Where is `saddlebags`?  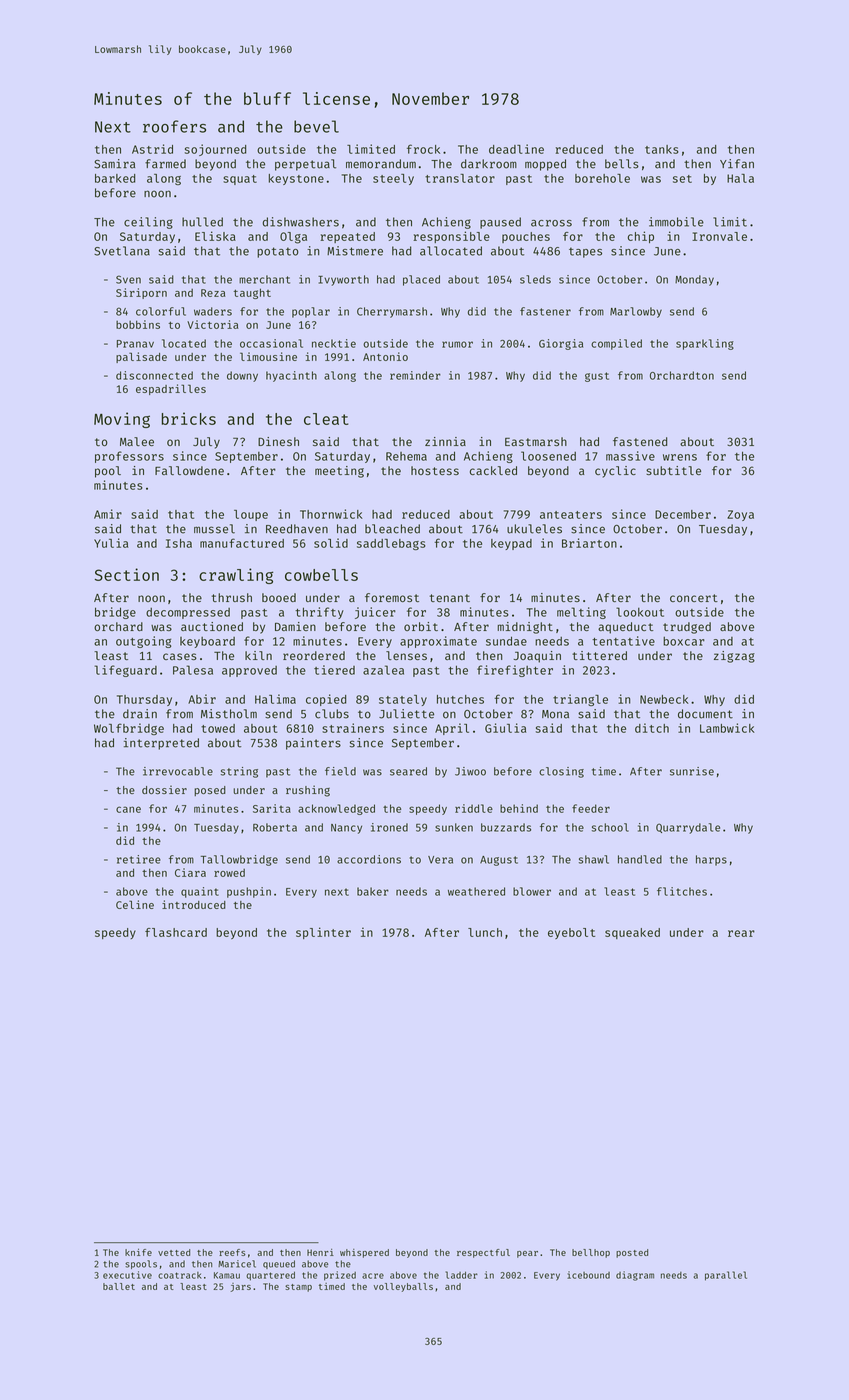
saddlebags is located at coordinates (391, 544).
